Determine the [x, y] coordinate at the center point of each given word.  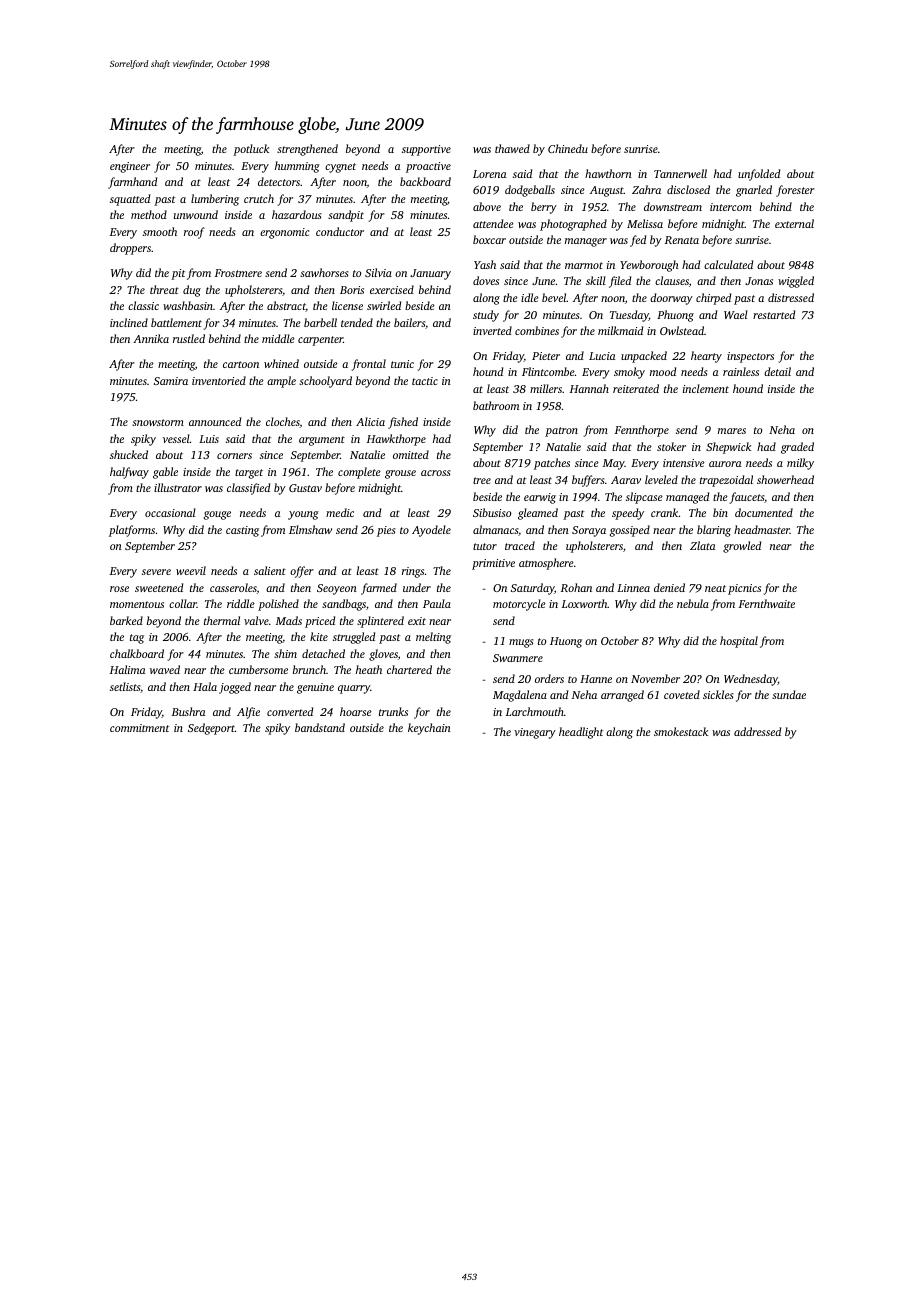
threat [164, 289]
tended [357, 322]
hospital [739, 642]
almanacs [495, 529]
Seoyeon [337, 589]
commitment [139, 728]
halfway [129, 473]
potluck [251, 150]
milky [800, 464]
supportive [426, 150]
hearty [706, 357]
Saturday [532, 589]
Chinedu [568, 148]
